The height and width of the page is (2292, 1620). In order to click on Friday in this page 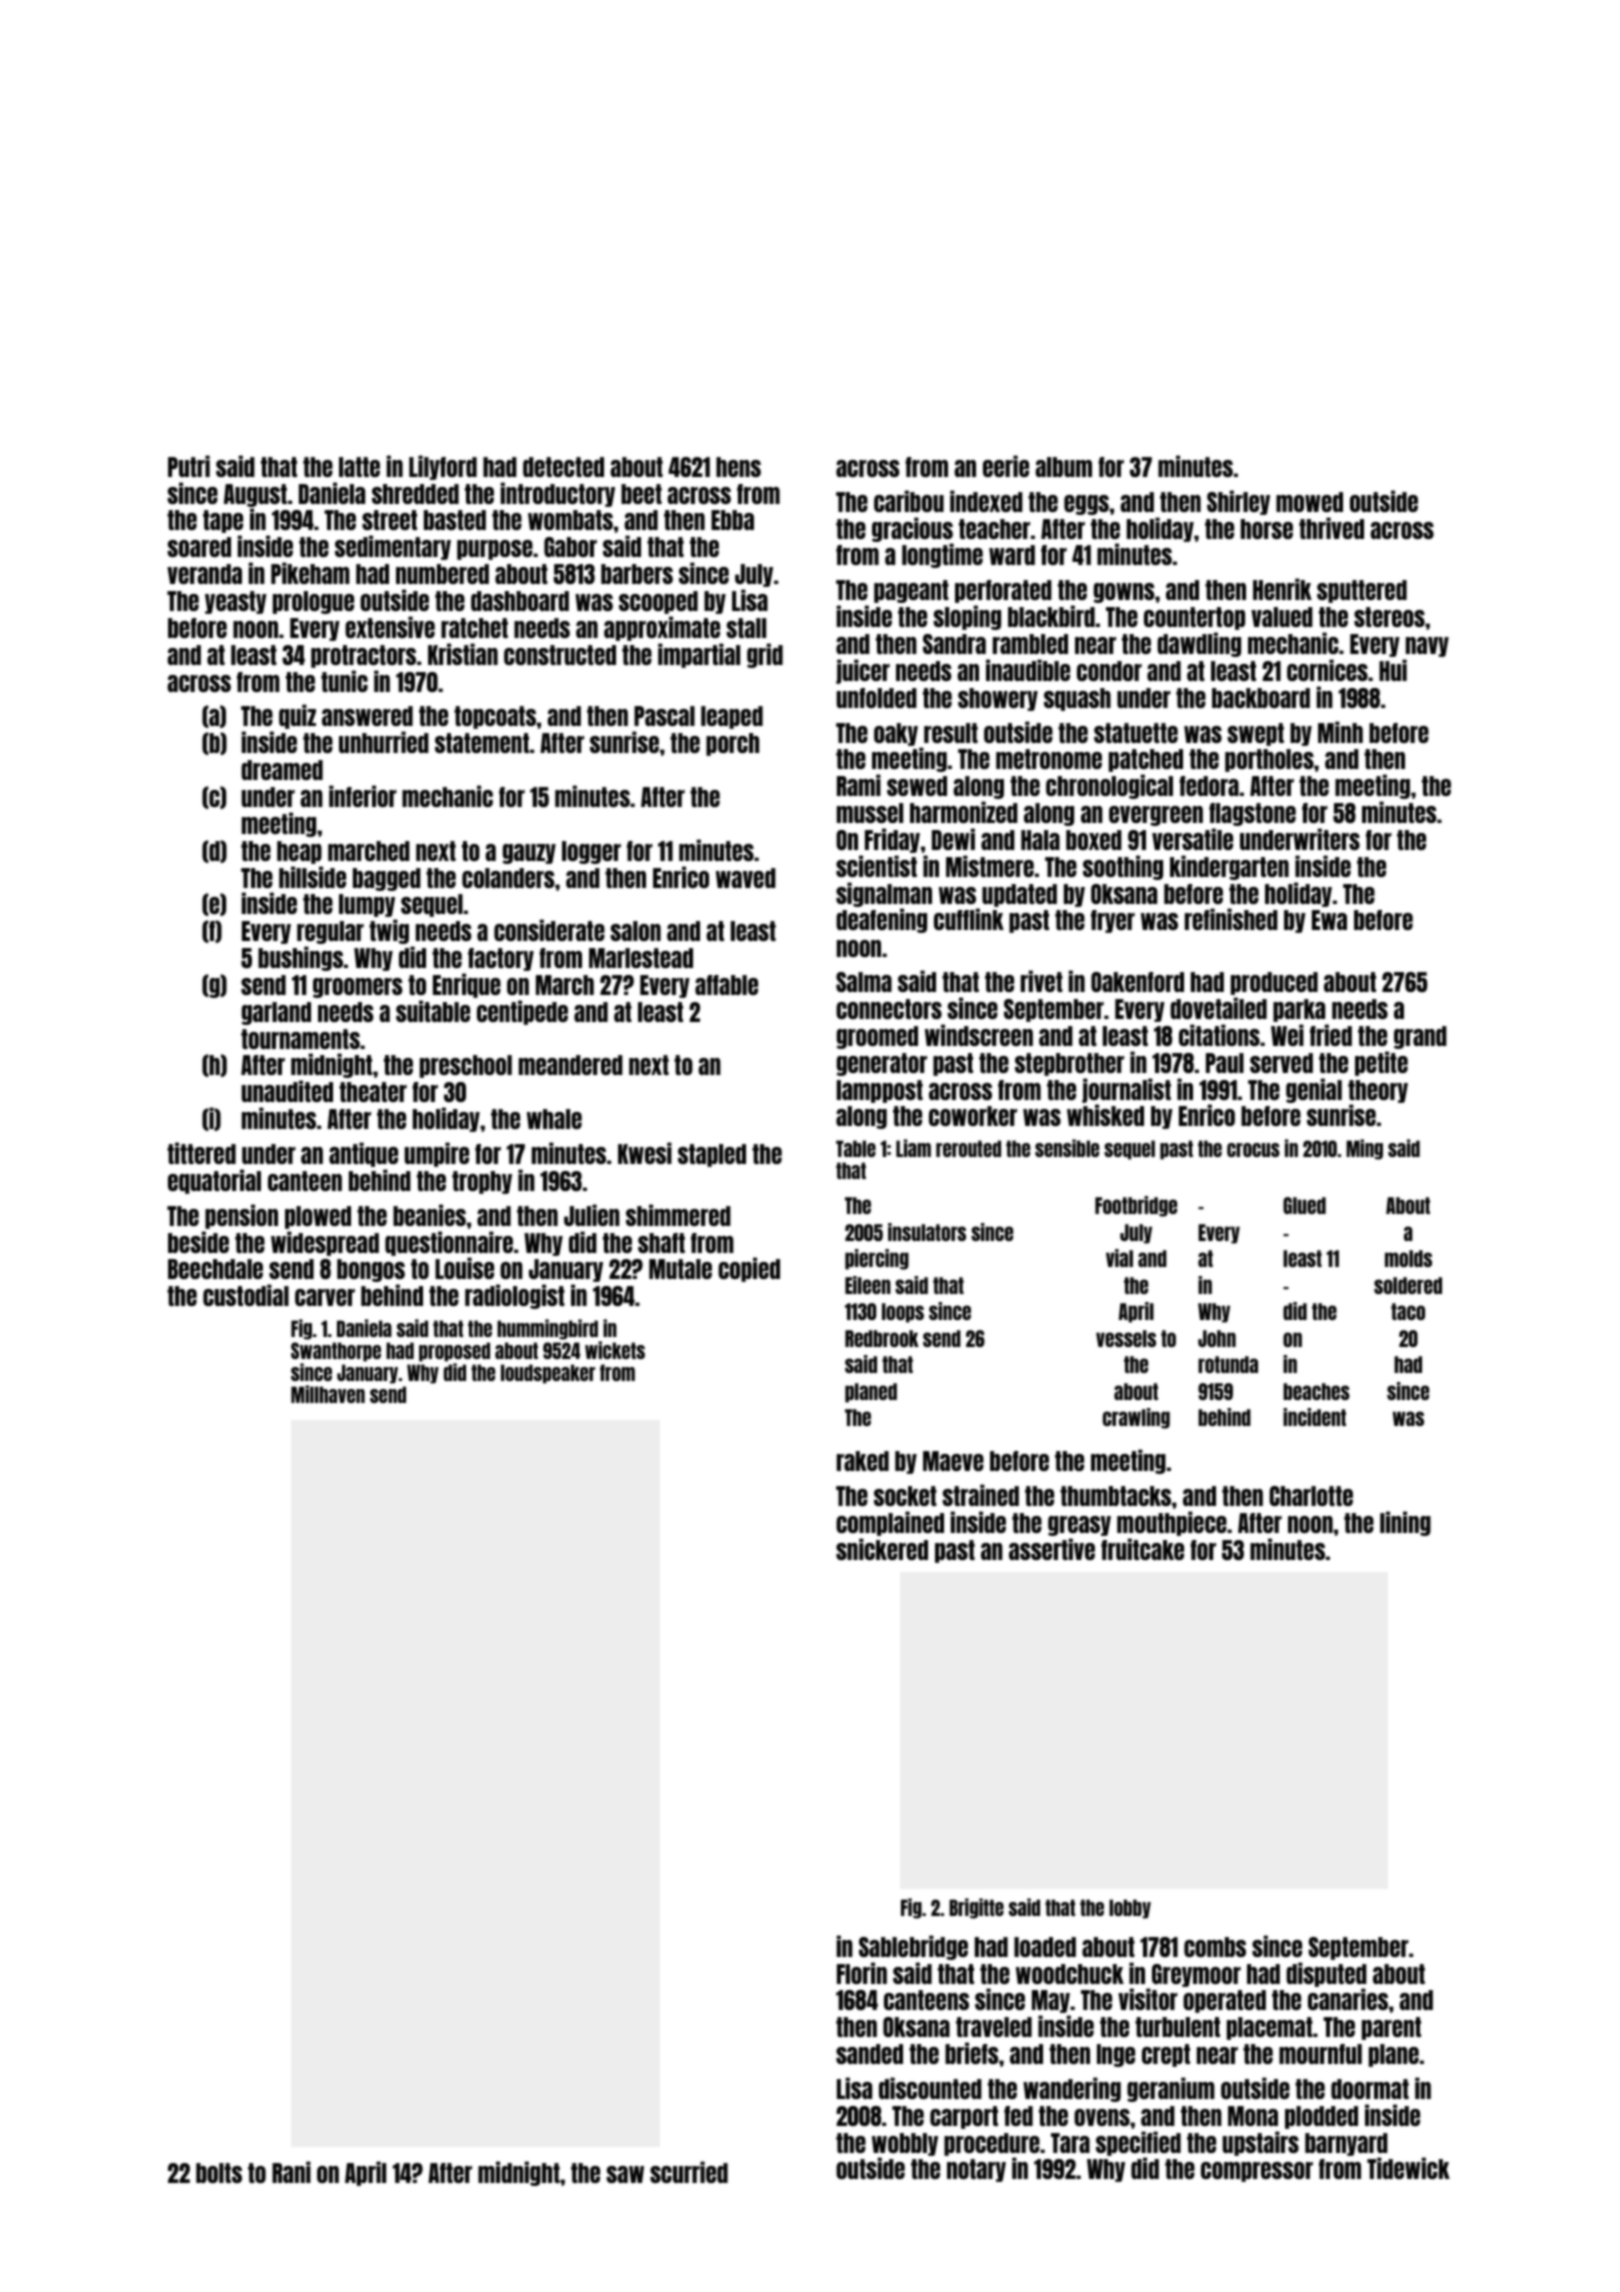, I will do `click(892, 840)`.
